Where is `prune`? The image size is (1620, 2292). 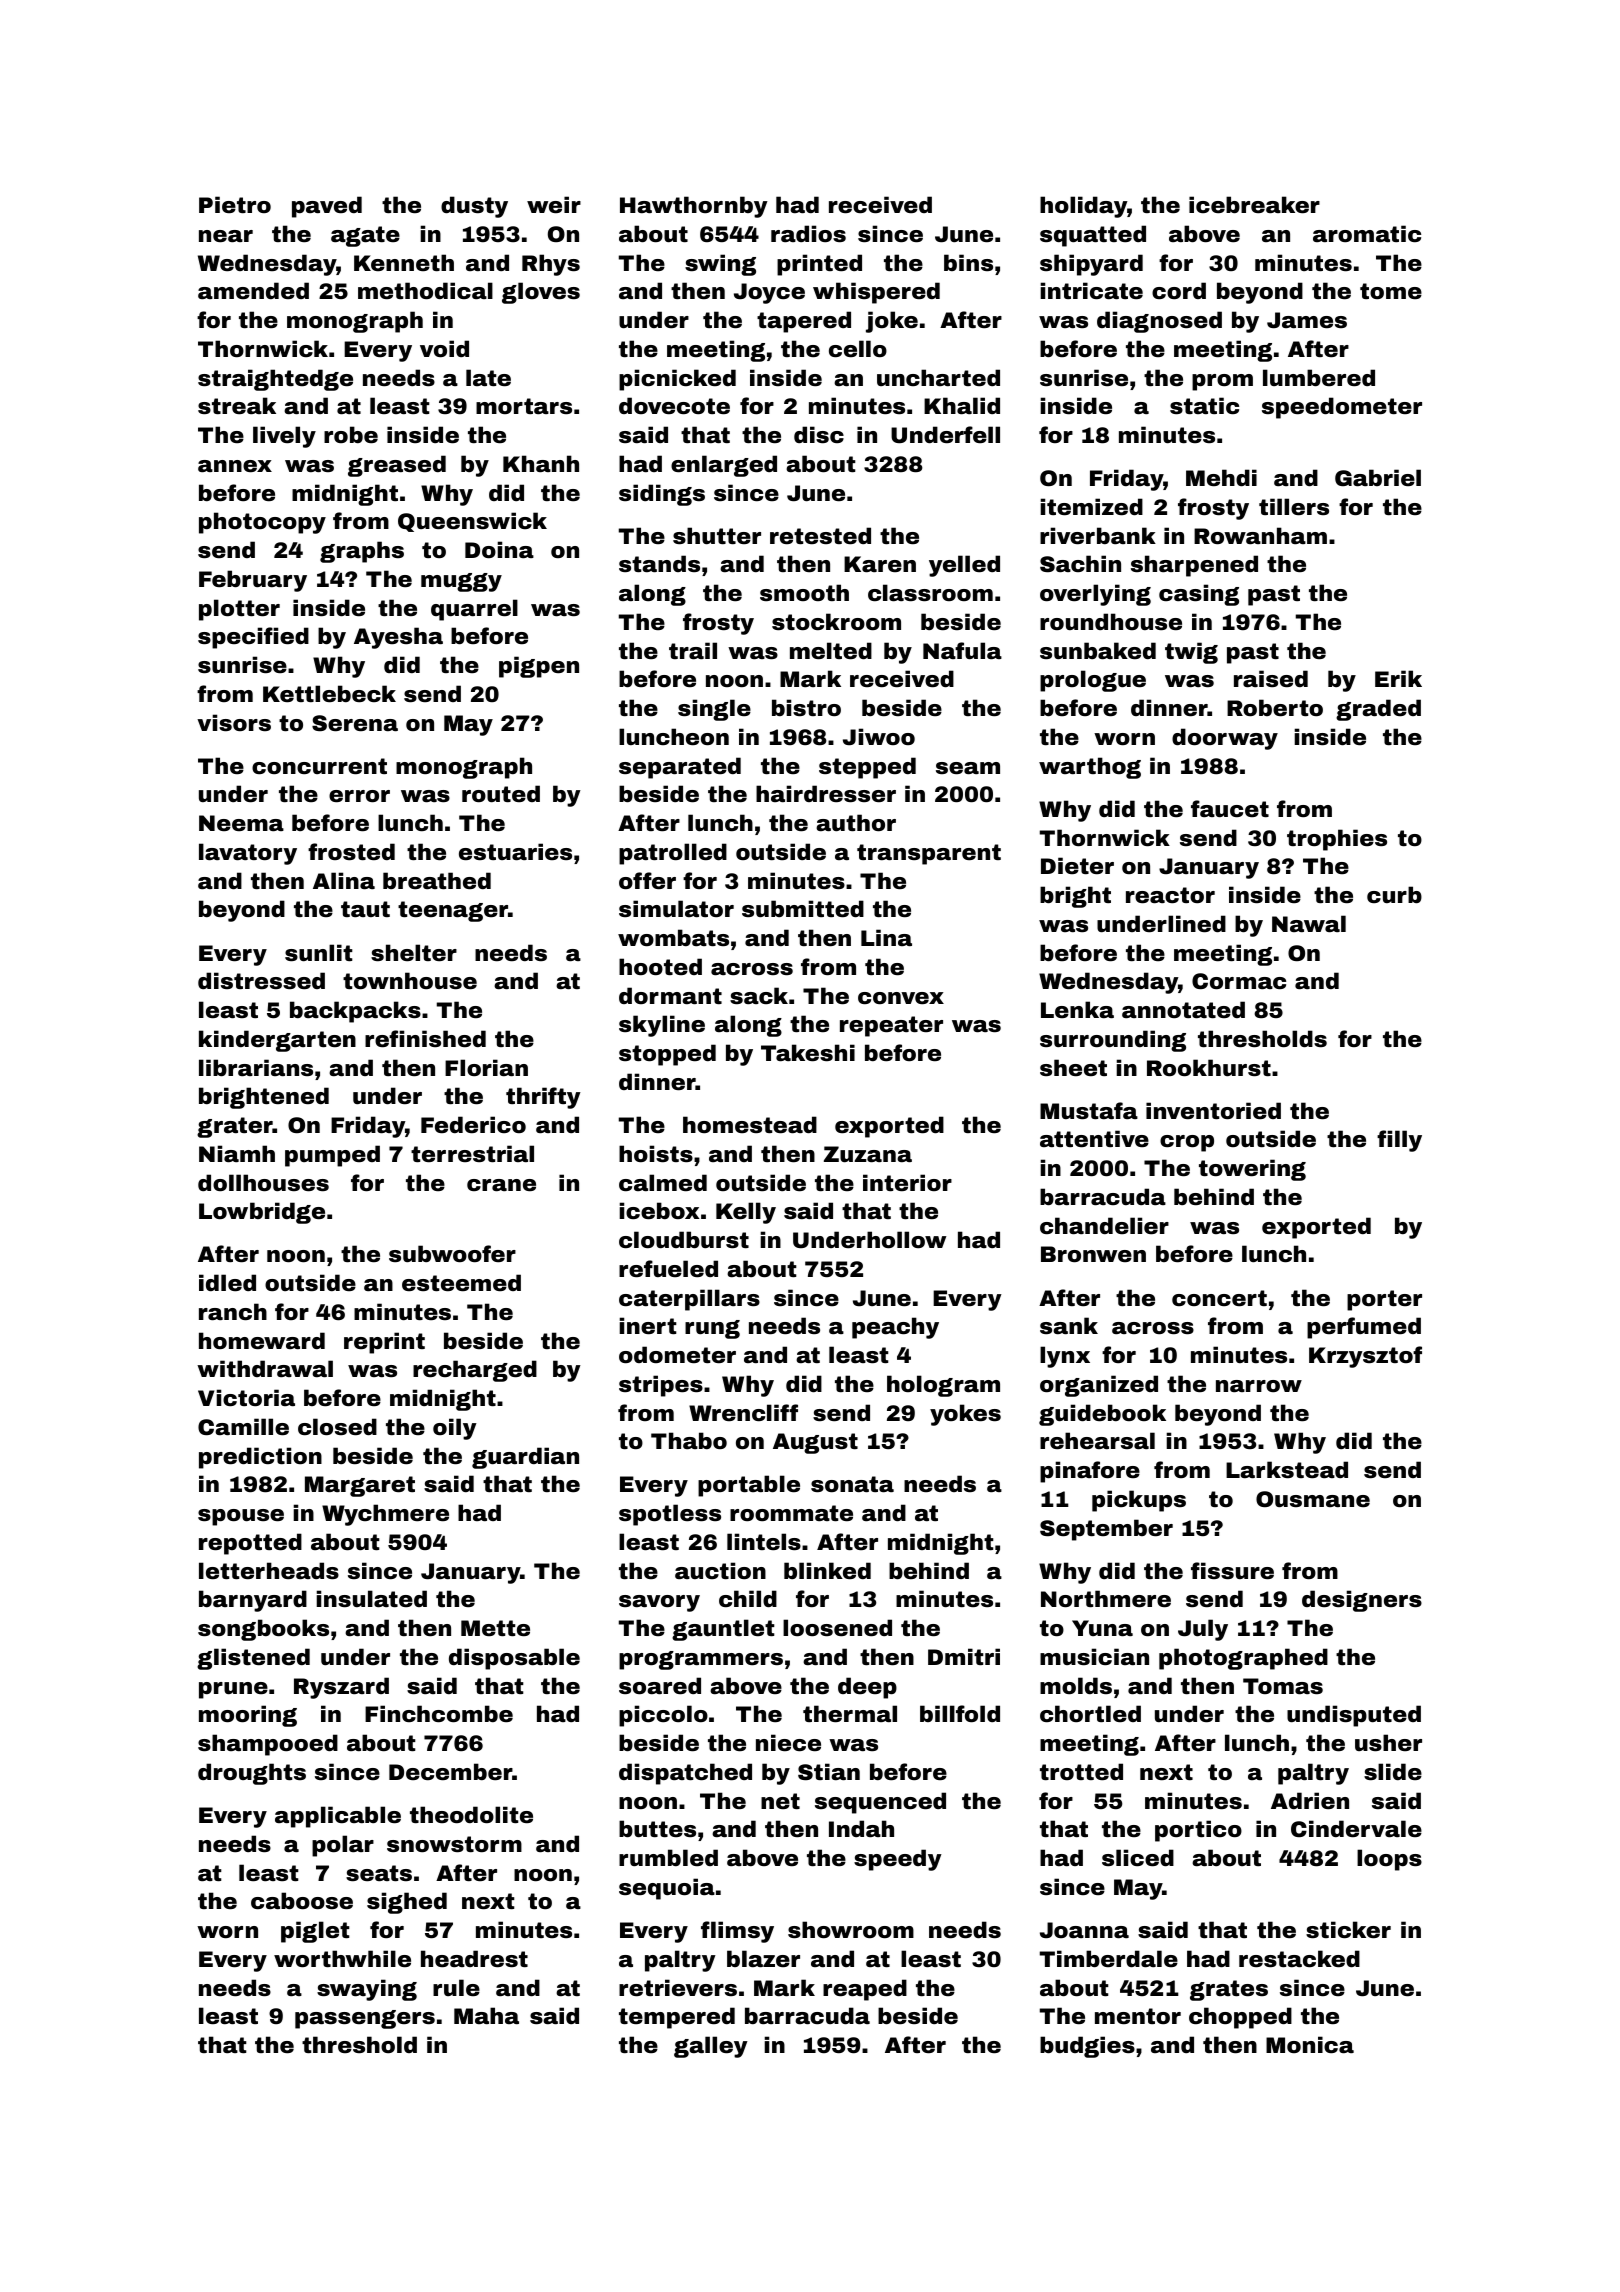
prune is located at coordinates (233, 1690).
